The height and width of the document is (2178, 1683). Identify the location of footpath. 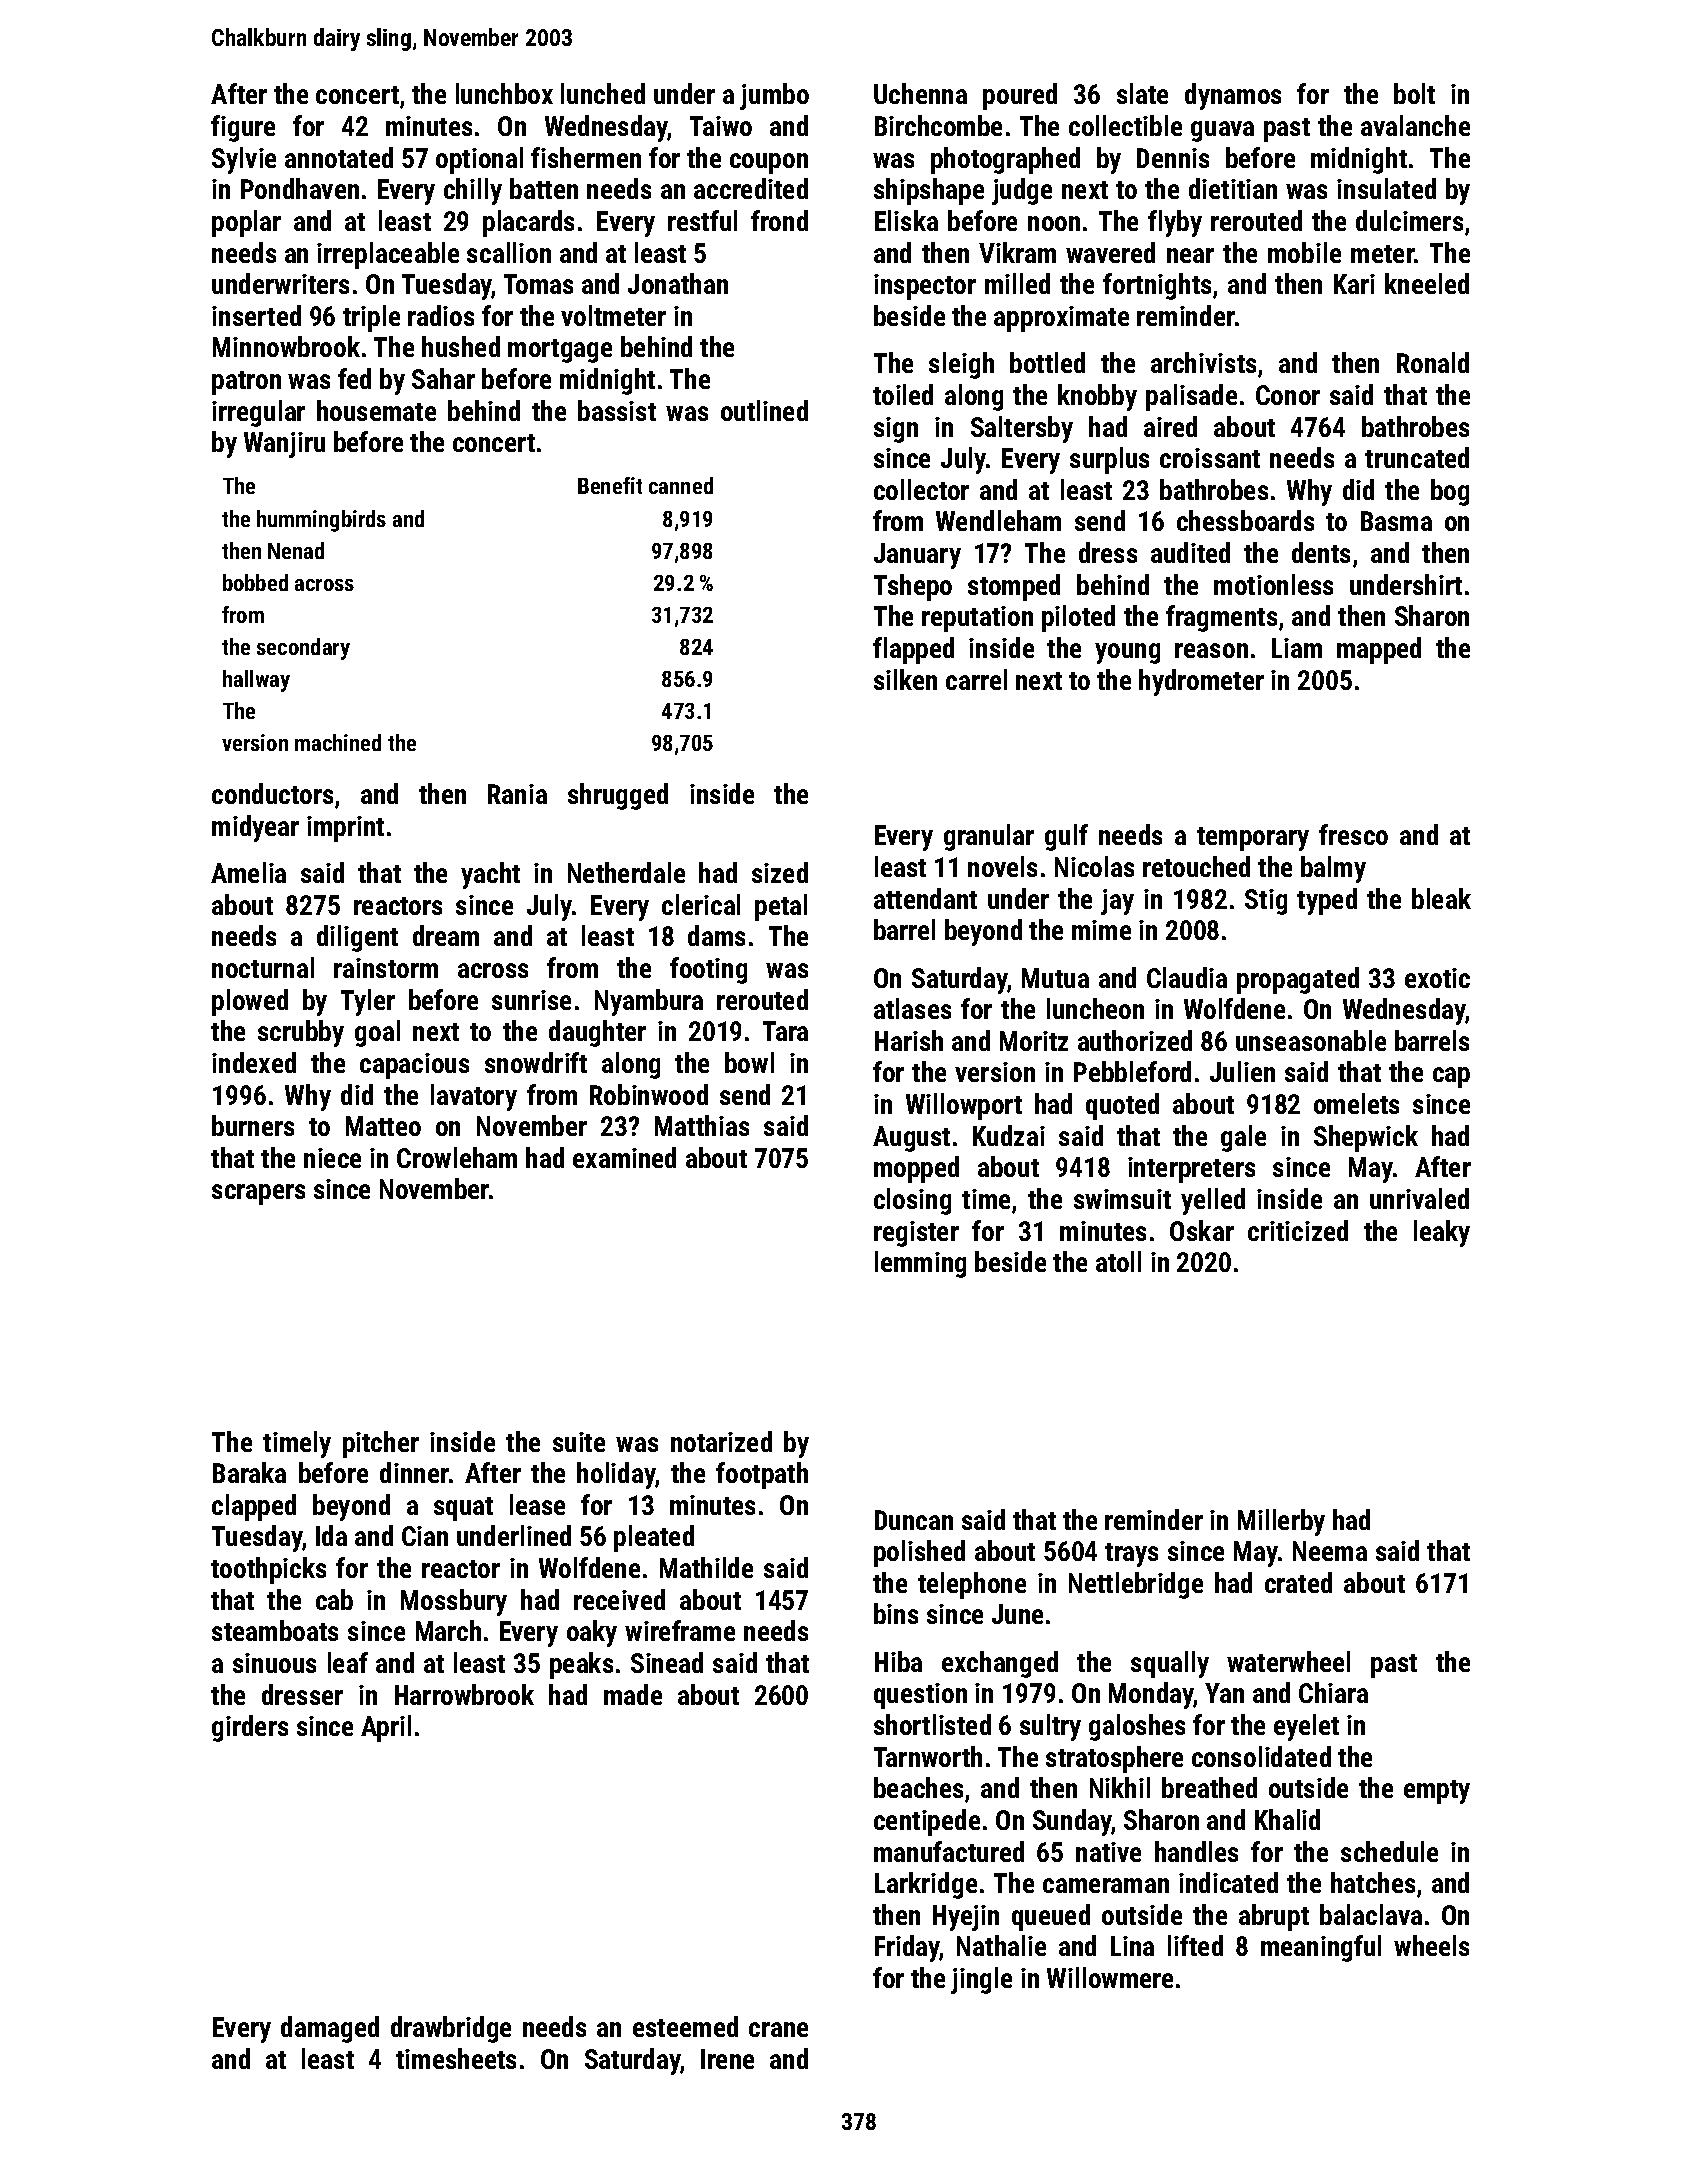
(762, 1475).
